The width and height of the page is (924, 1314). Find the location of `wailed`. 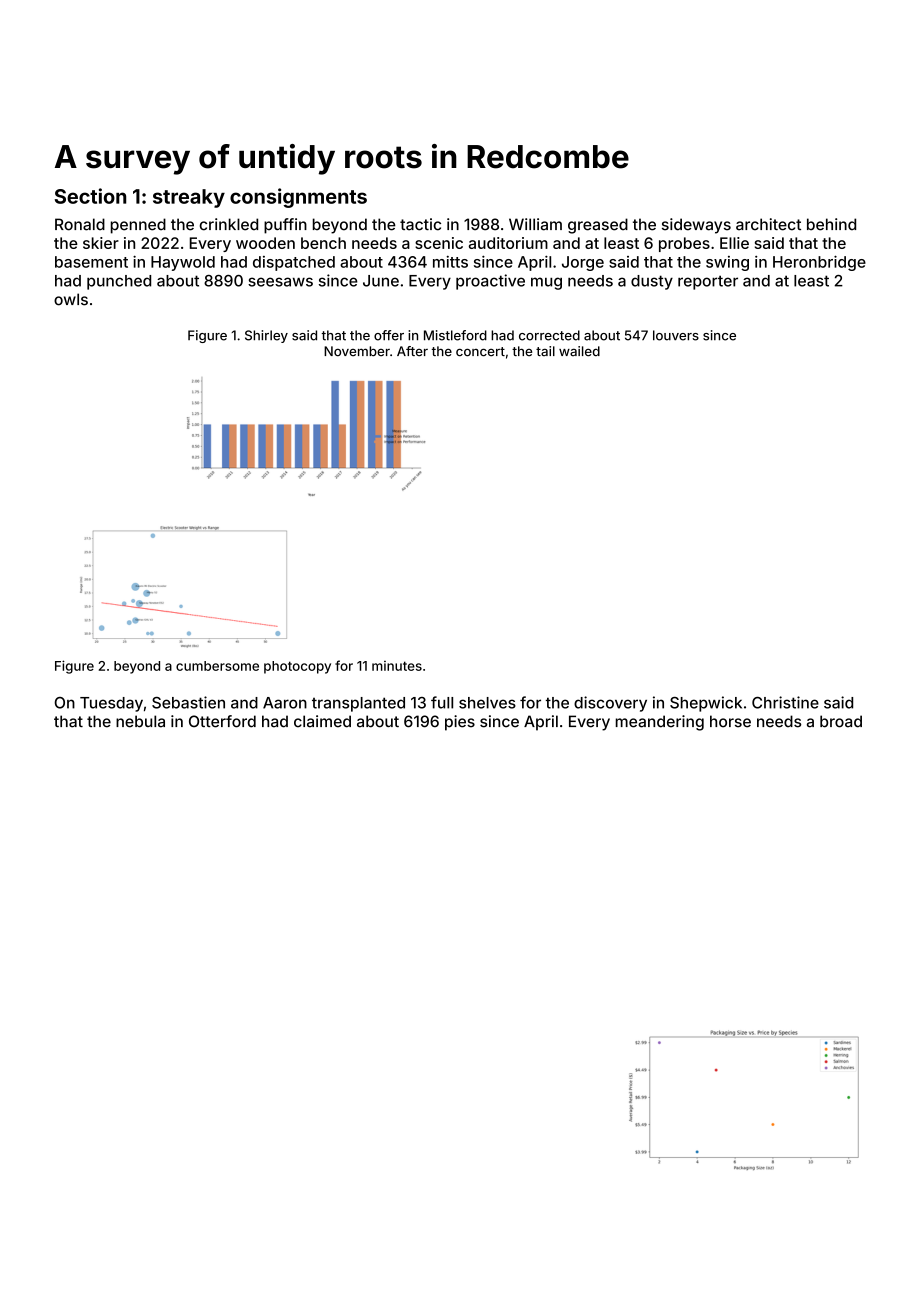

wailed is located at coordinates (579, 351).
